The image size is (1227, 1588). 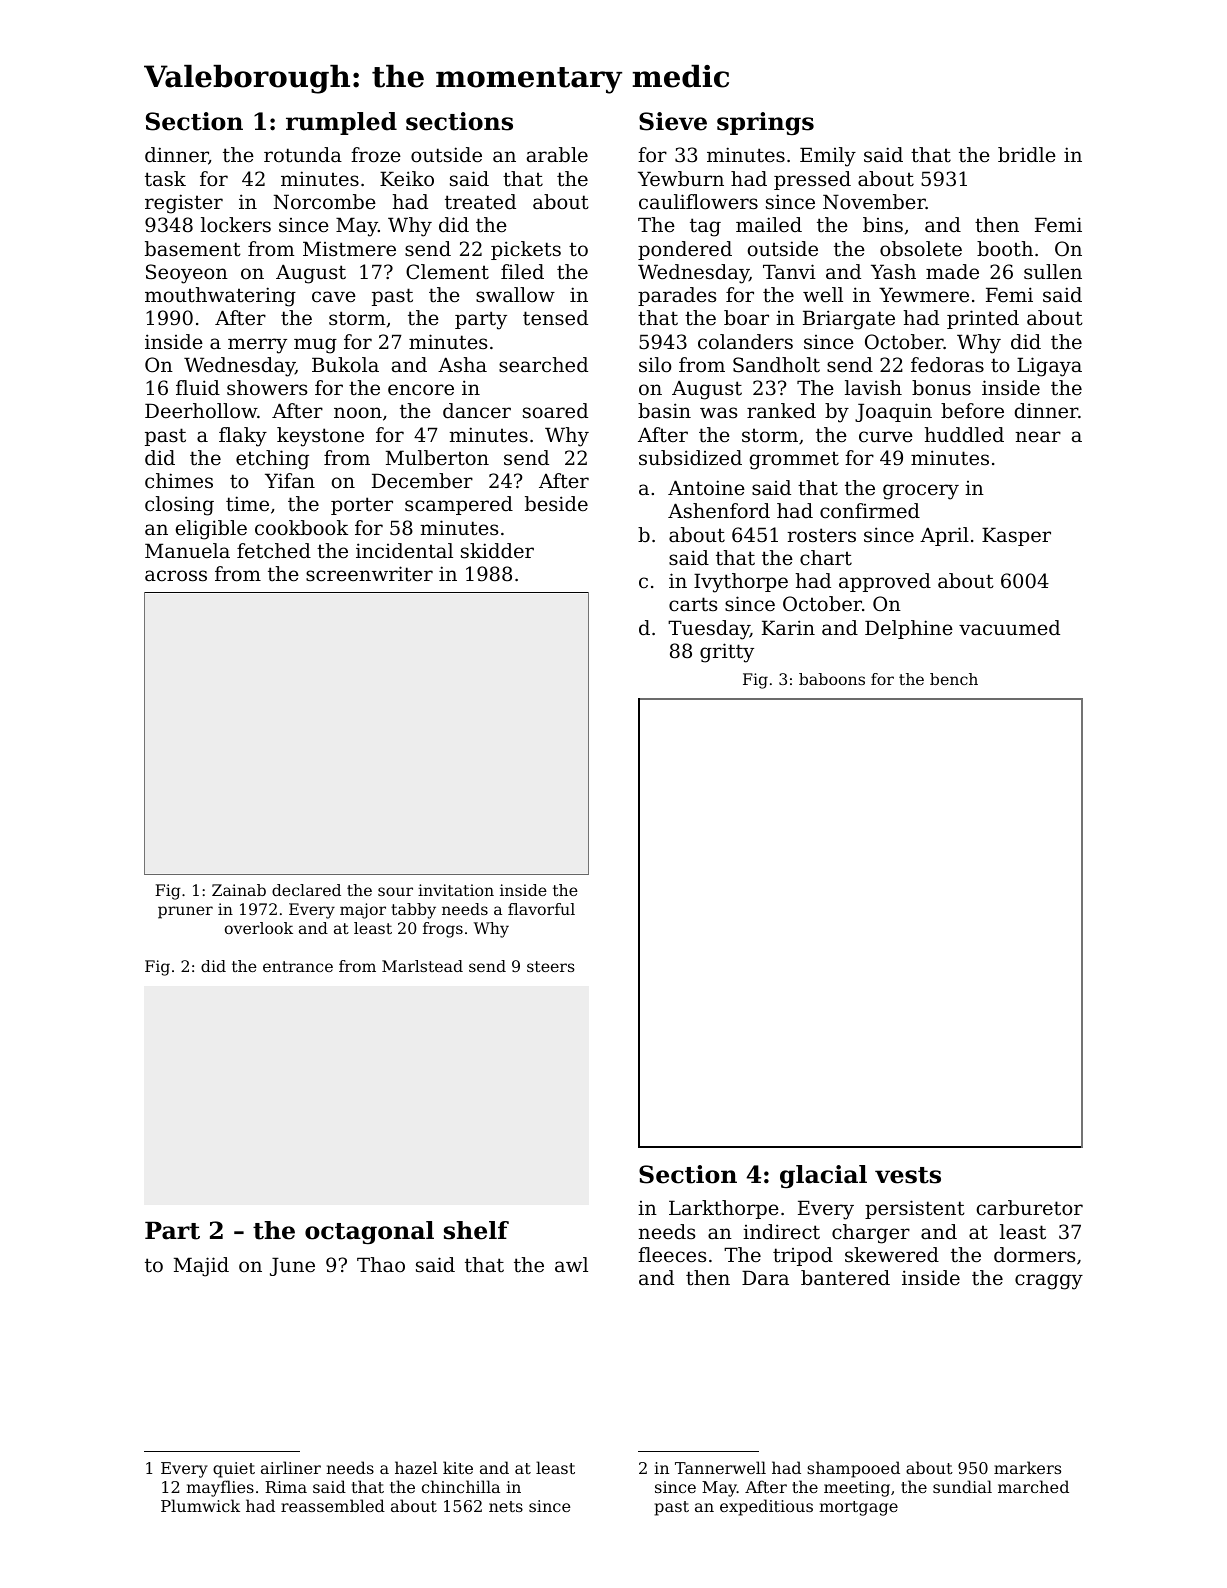 What do you see at coordinates (259, 928) in the image?
I see `overlook` at bounding box center [259, 928].
